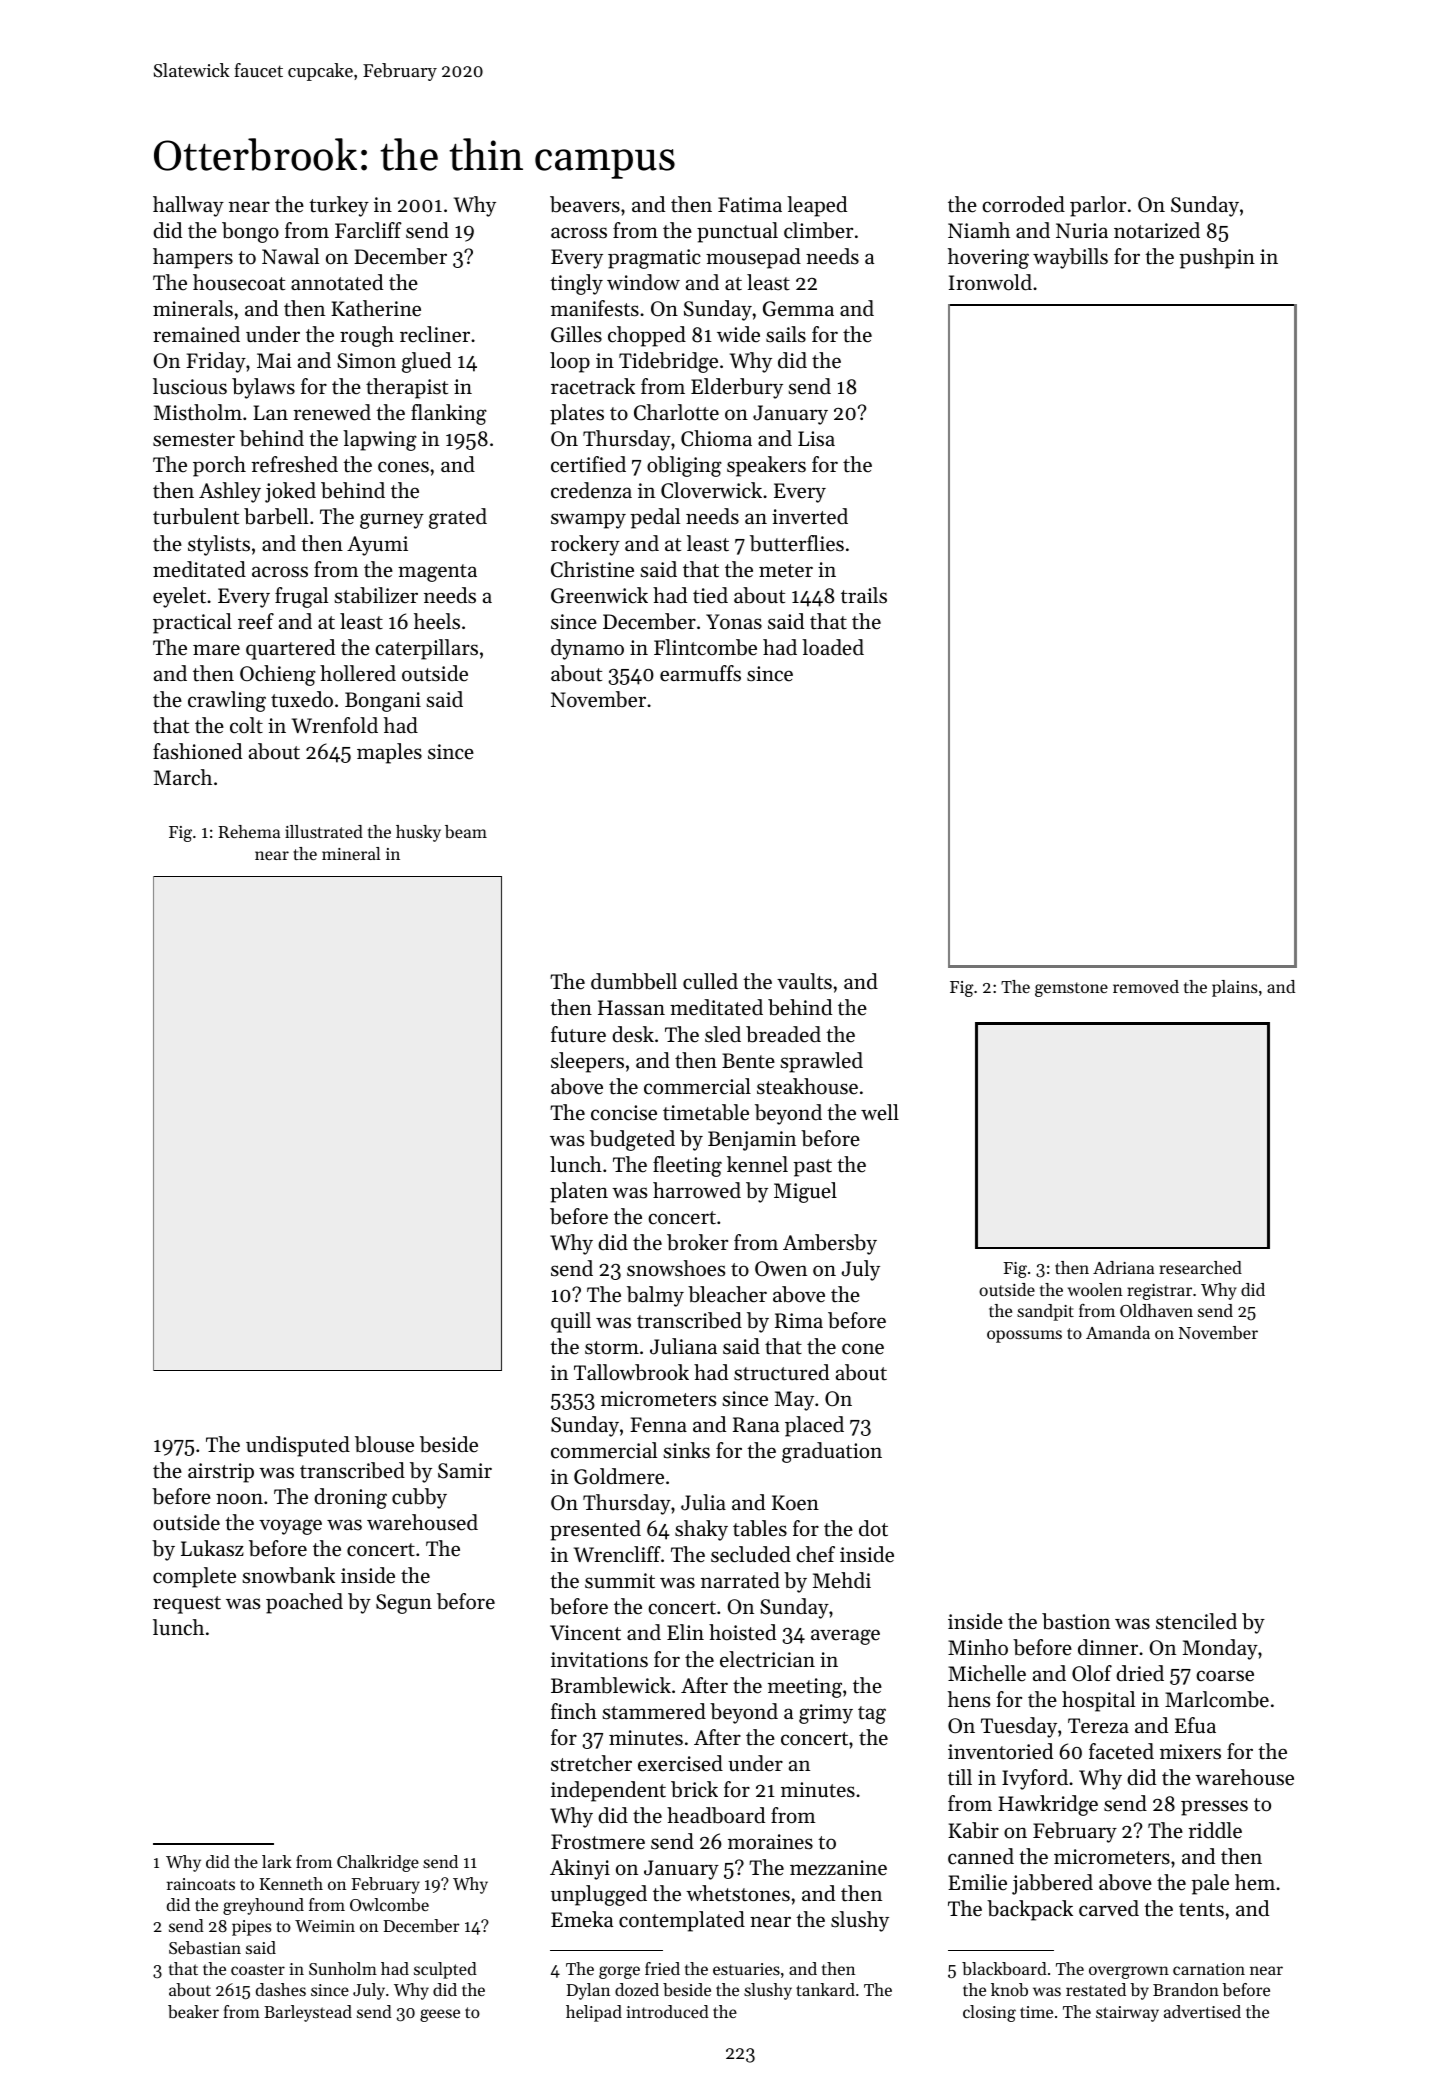 The width and height of the page is (1450, 2100). I want to click on rough, so click(367, 336).
